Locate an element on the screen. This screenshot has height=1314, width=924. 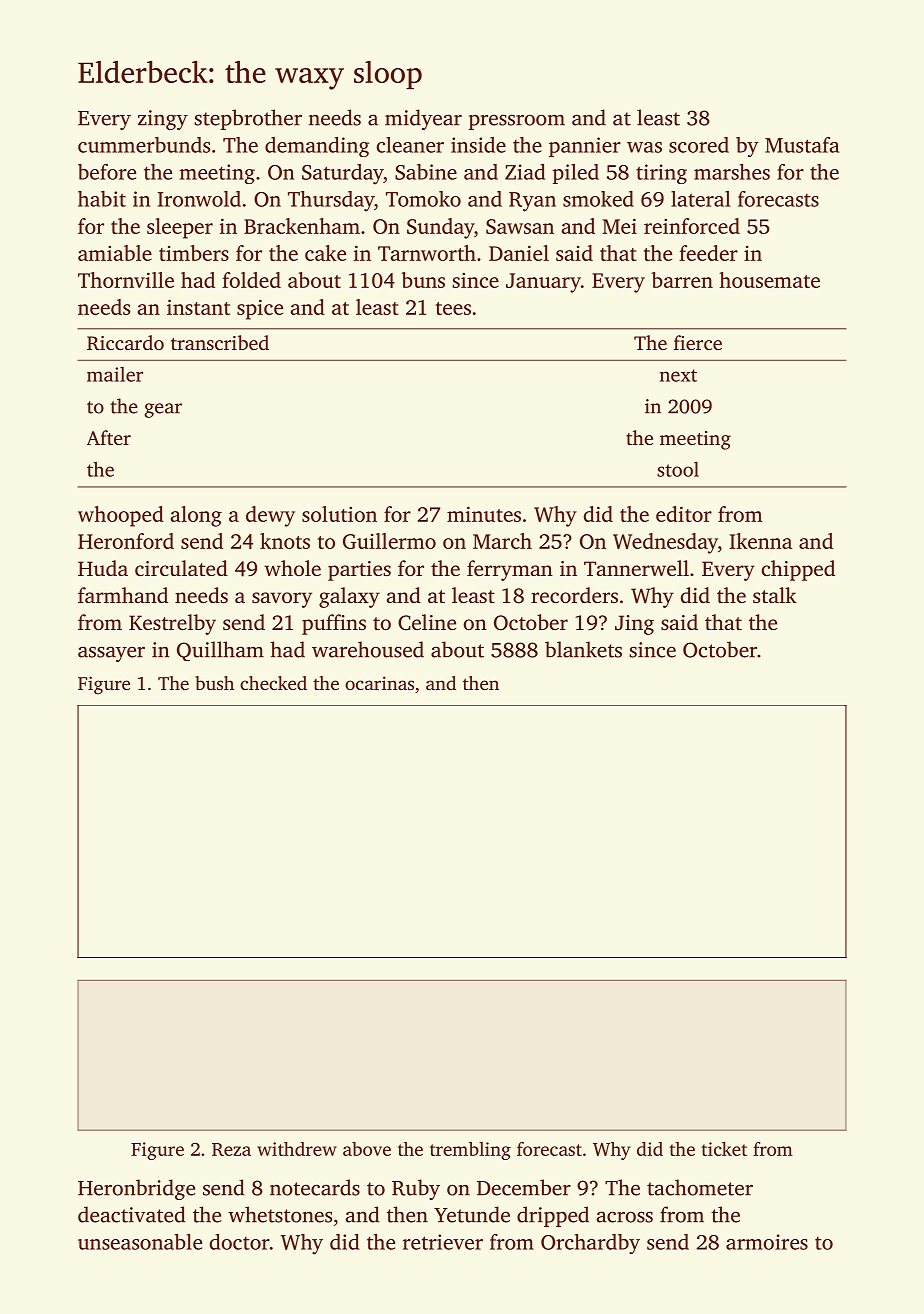
Reza is located at coordinates (231, 1149).
